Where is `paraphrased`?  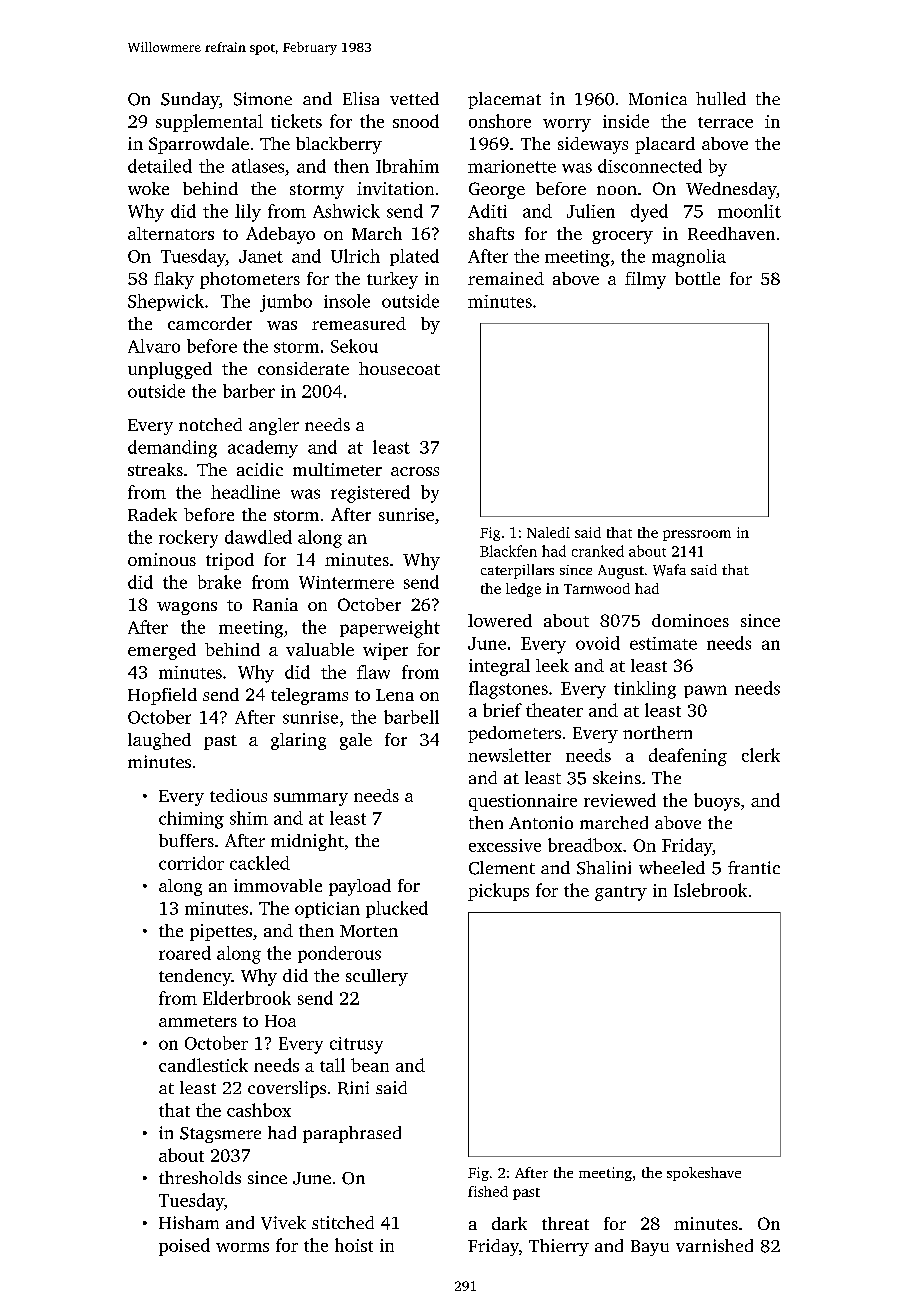 paraphrased is located at coordinates (352, 1134).
